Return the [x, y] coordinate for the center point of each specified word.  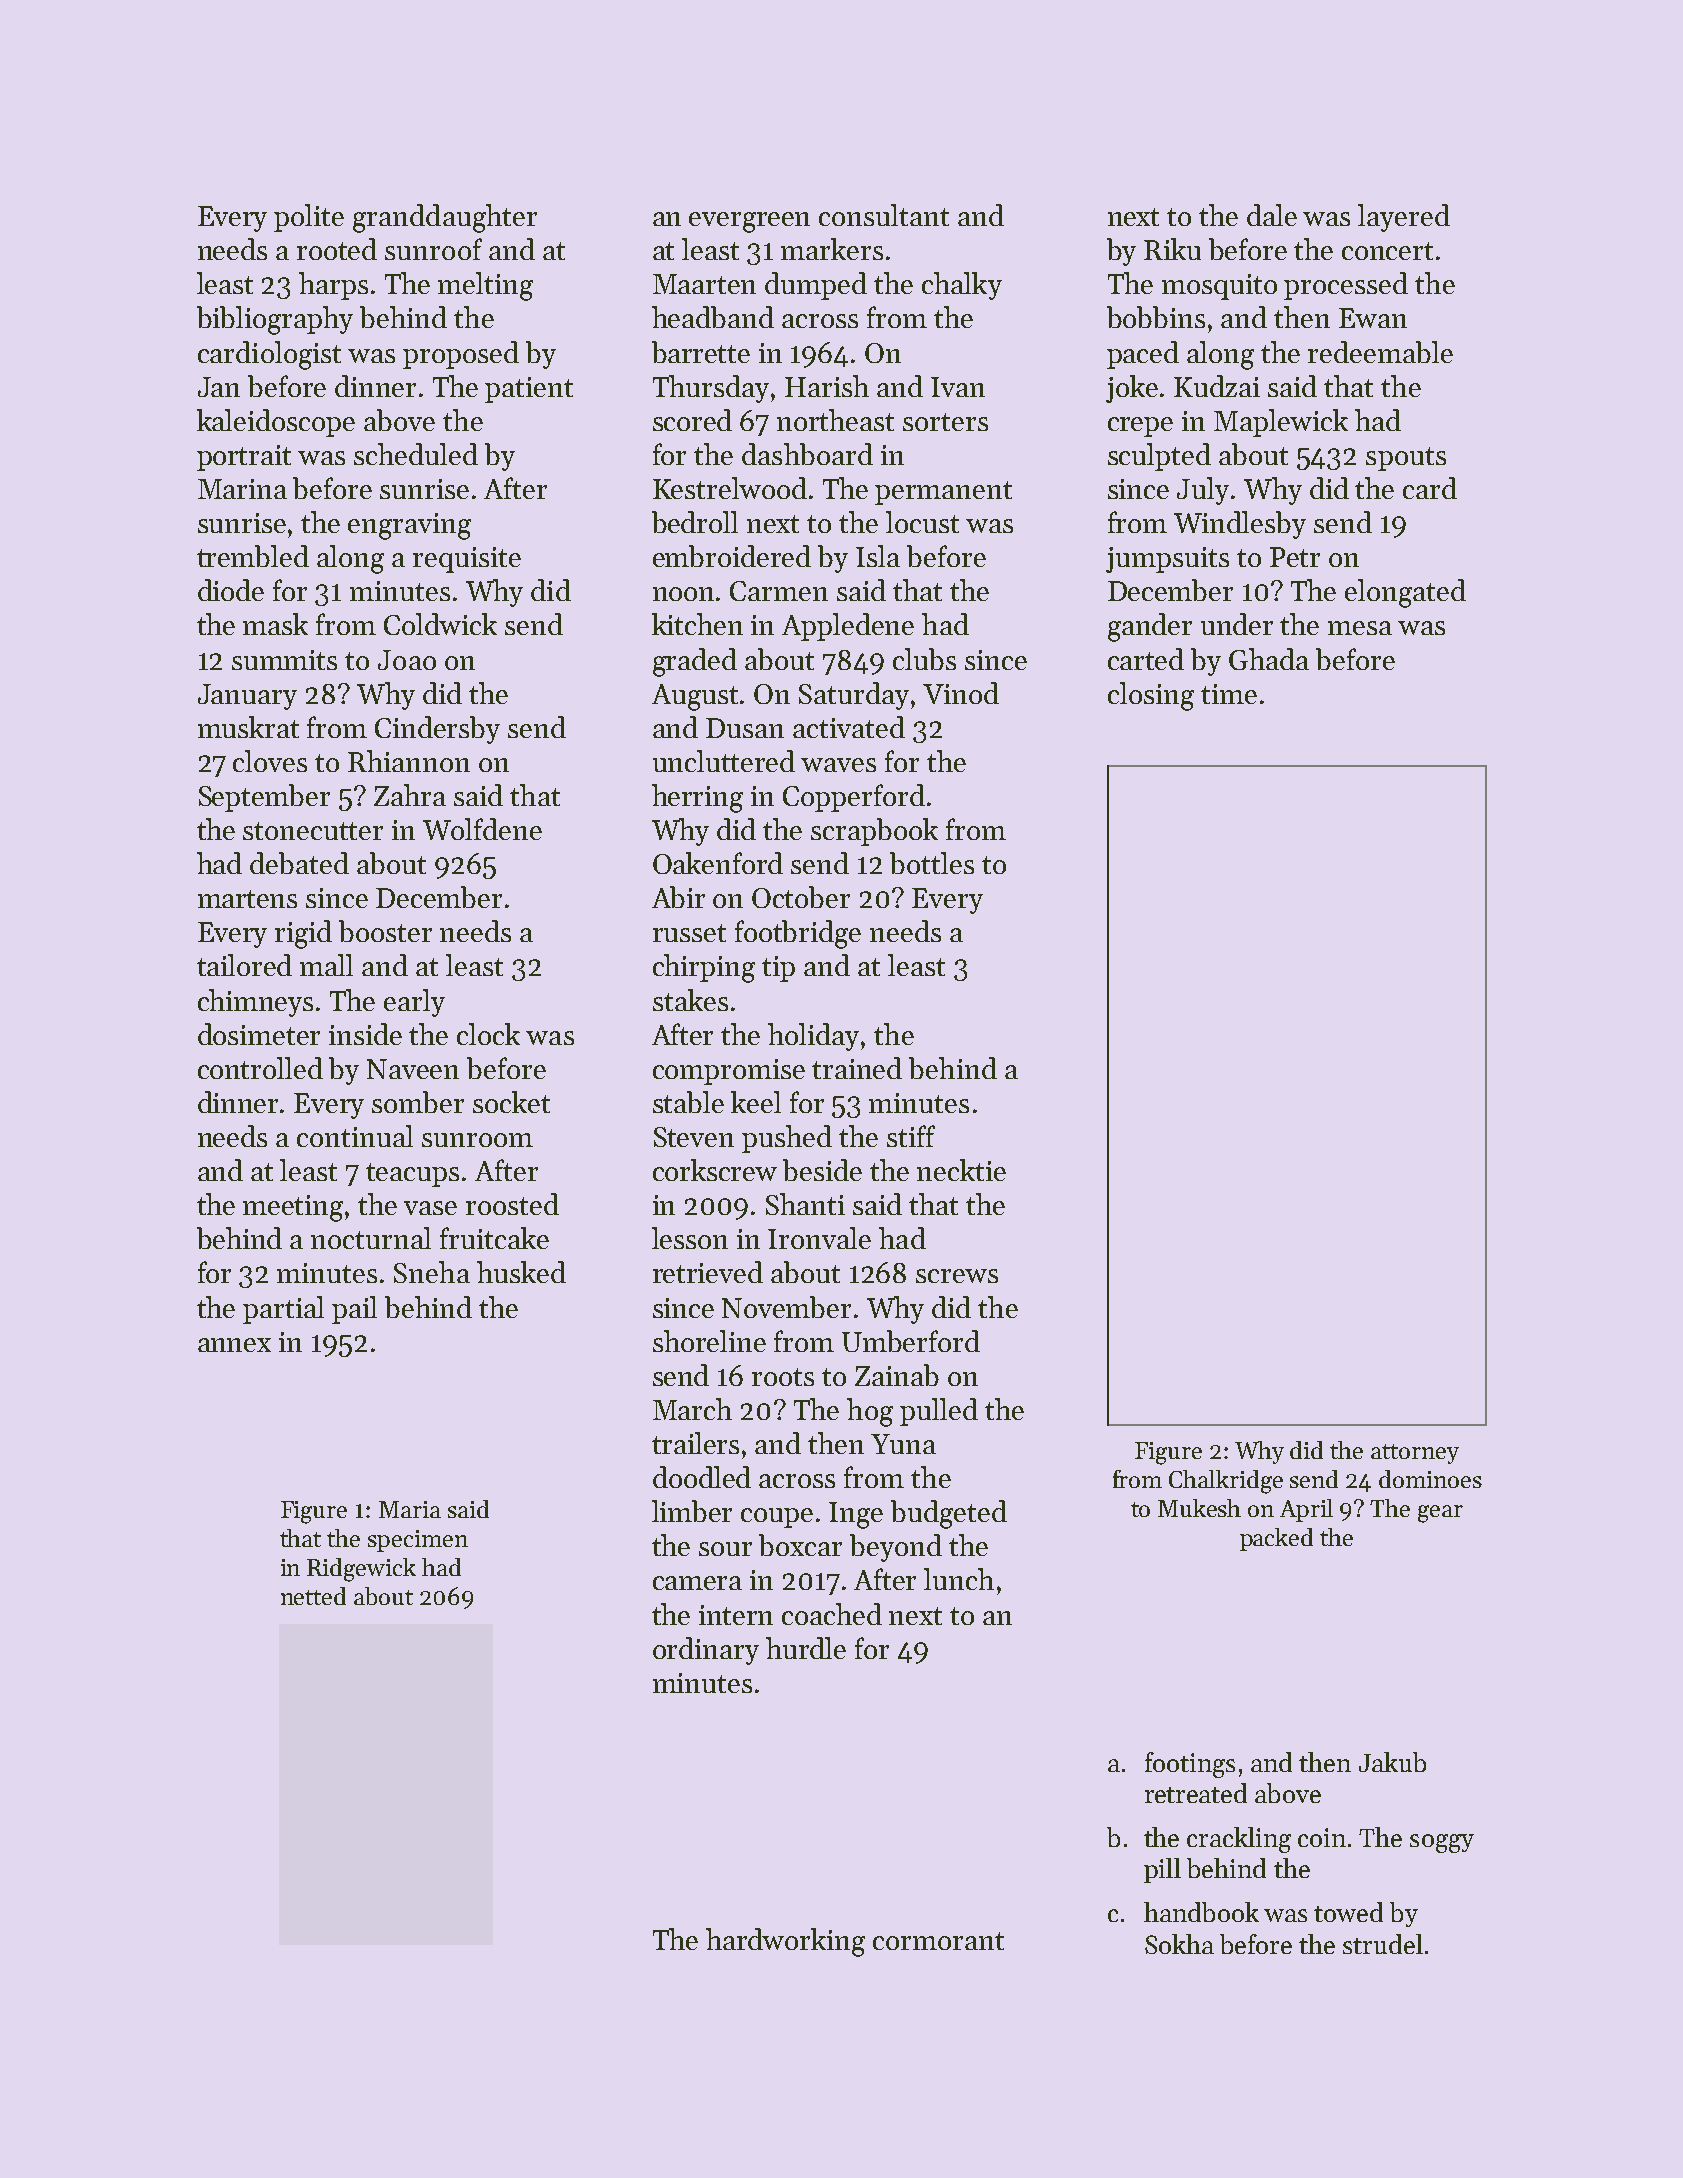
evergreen [749, 222]
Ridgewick [361, 1570]
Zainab [897, 1375]
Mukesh [1199, 1508]
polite [309, 218]
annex [234, 1345]
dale [1272, 215]
